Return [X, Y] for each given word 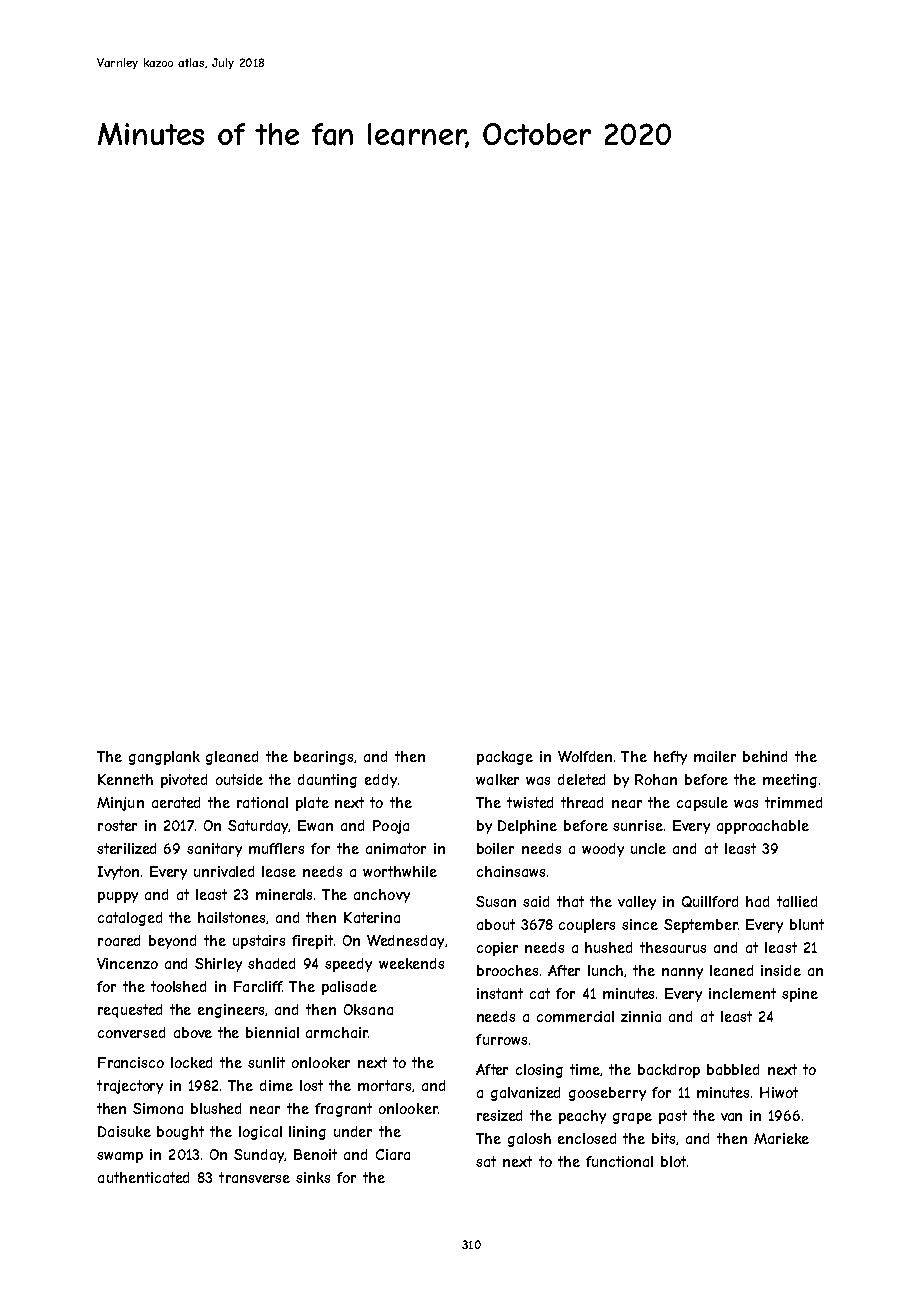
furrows [501, 1039]
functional [619, 1161]
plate [312, 804]
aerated [176, 802]
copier [497, 949]
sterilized [126, 848]
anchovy [382, 896]
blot [673, 1161]
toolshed [178, 986]
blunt [807, 924]
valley [637, 903]
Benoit [315, 1154]
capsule [702, 804]
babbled [733, 1069]
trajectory [130, 1087]
